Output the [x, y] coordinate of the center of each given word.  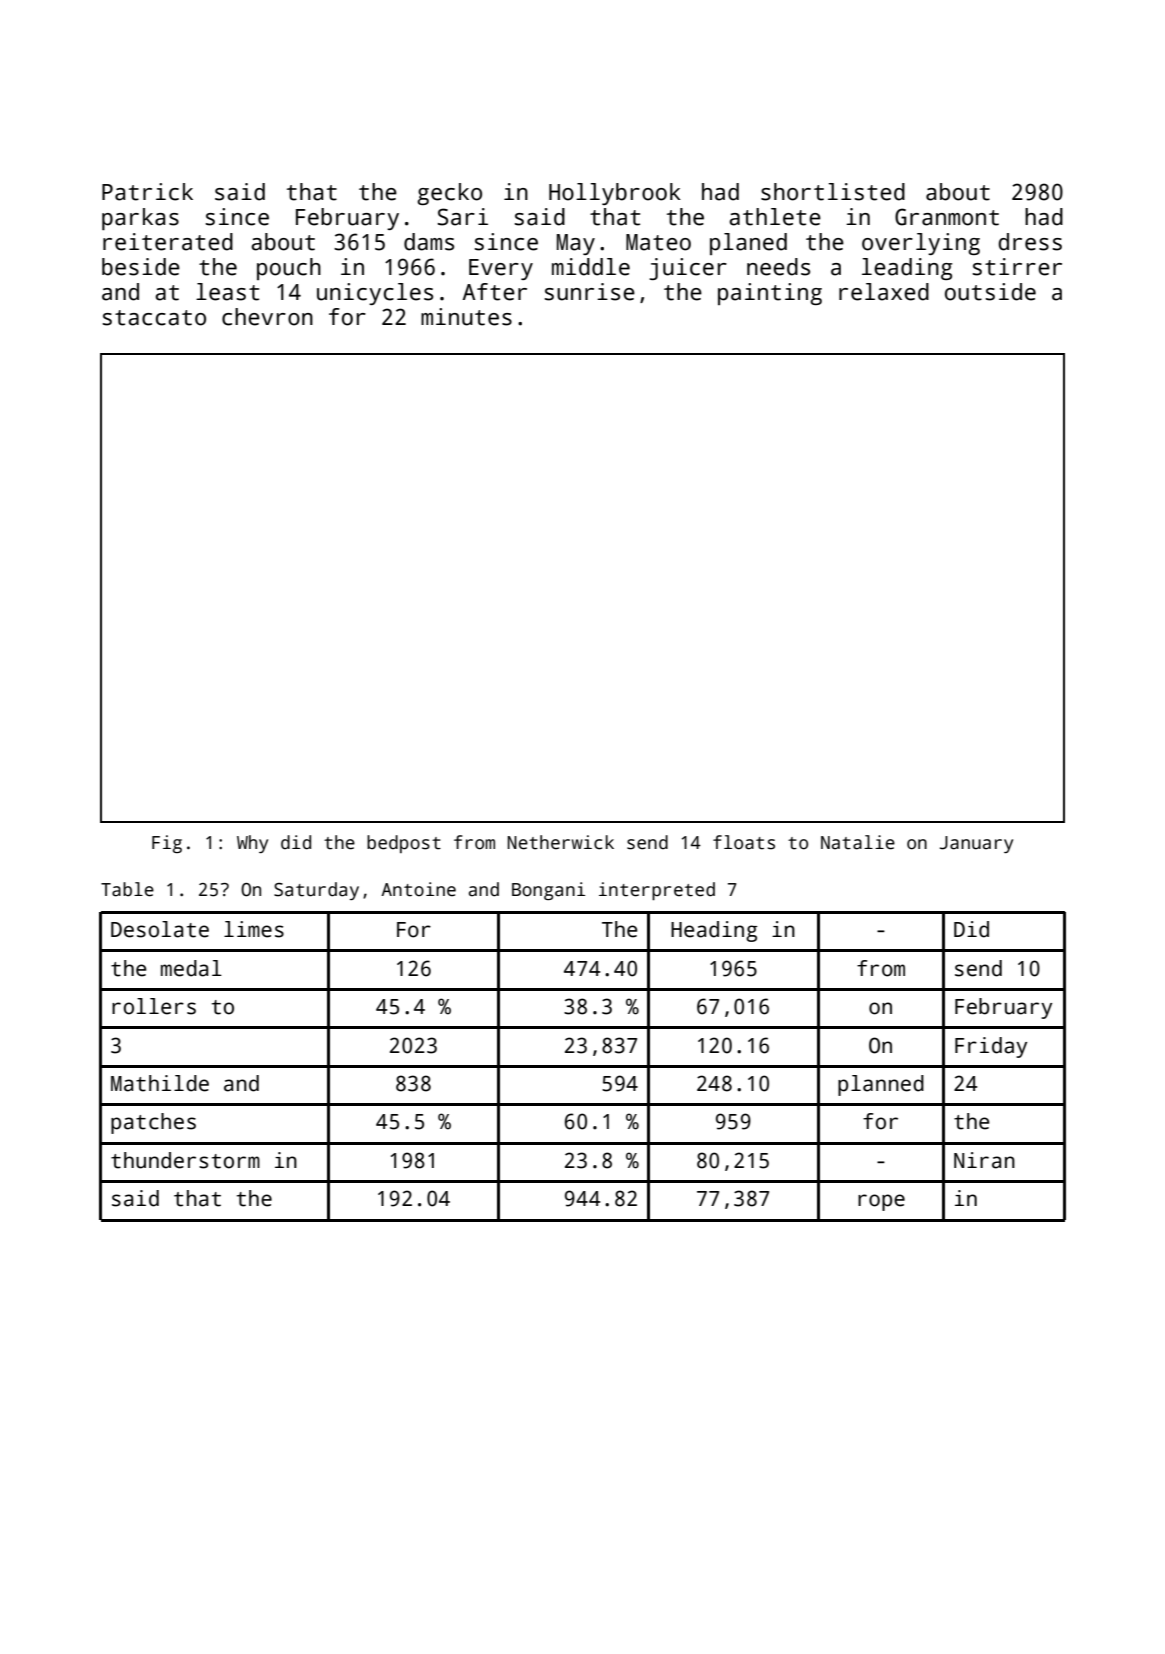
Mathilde [160, 1083]
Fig [167, 844]
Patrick [147, 192]
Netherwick [561, 842]
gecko [449, 194]
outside [990, 292]
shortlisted [833, 192]
